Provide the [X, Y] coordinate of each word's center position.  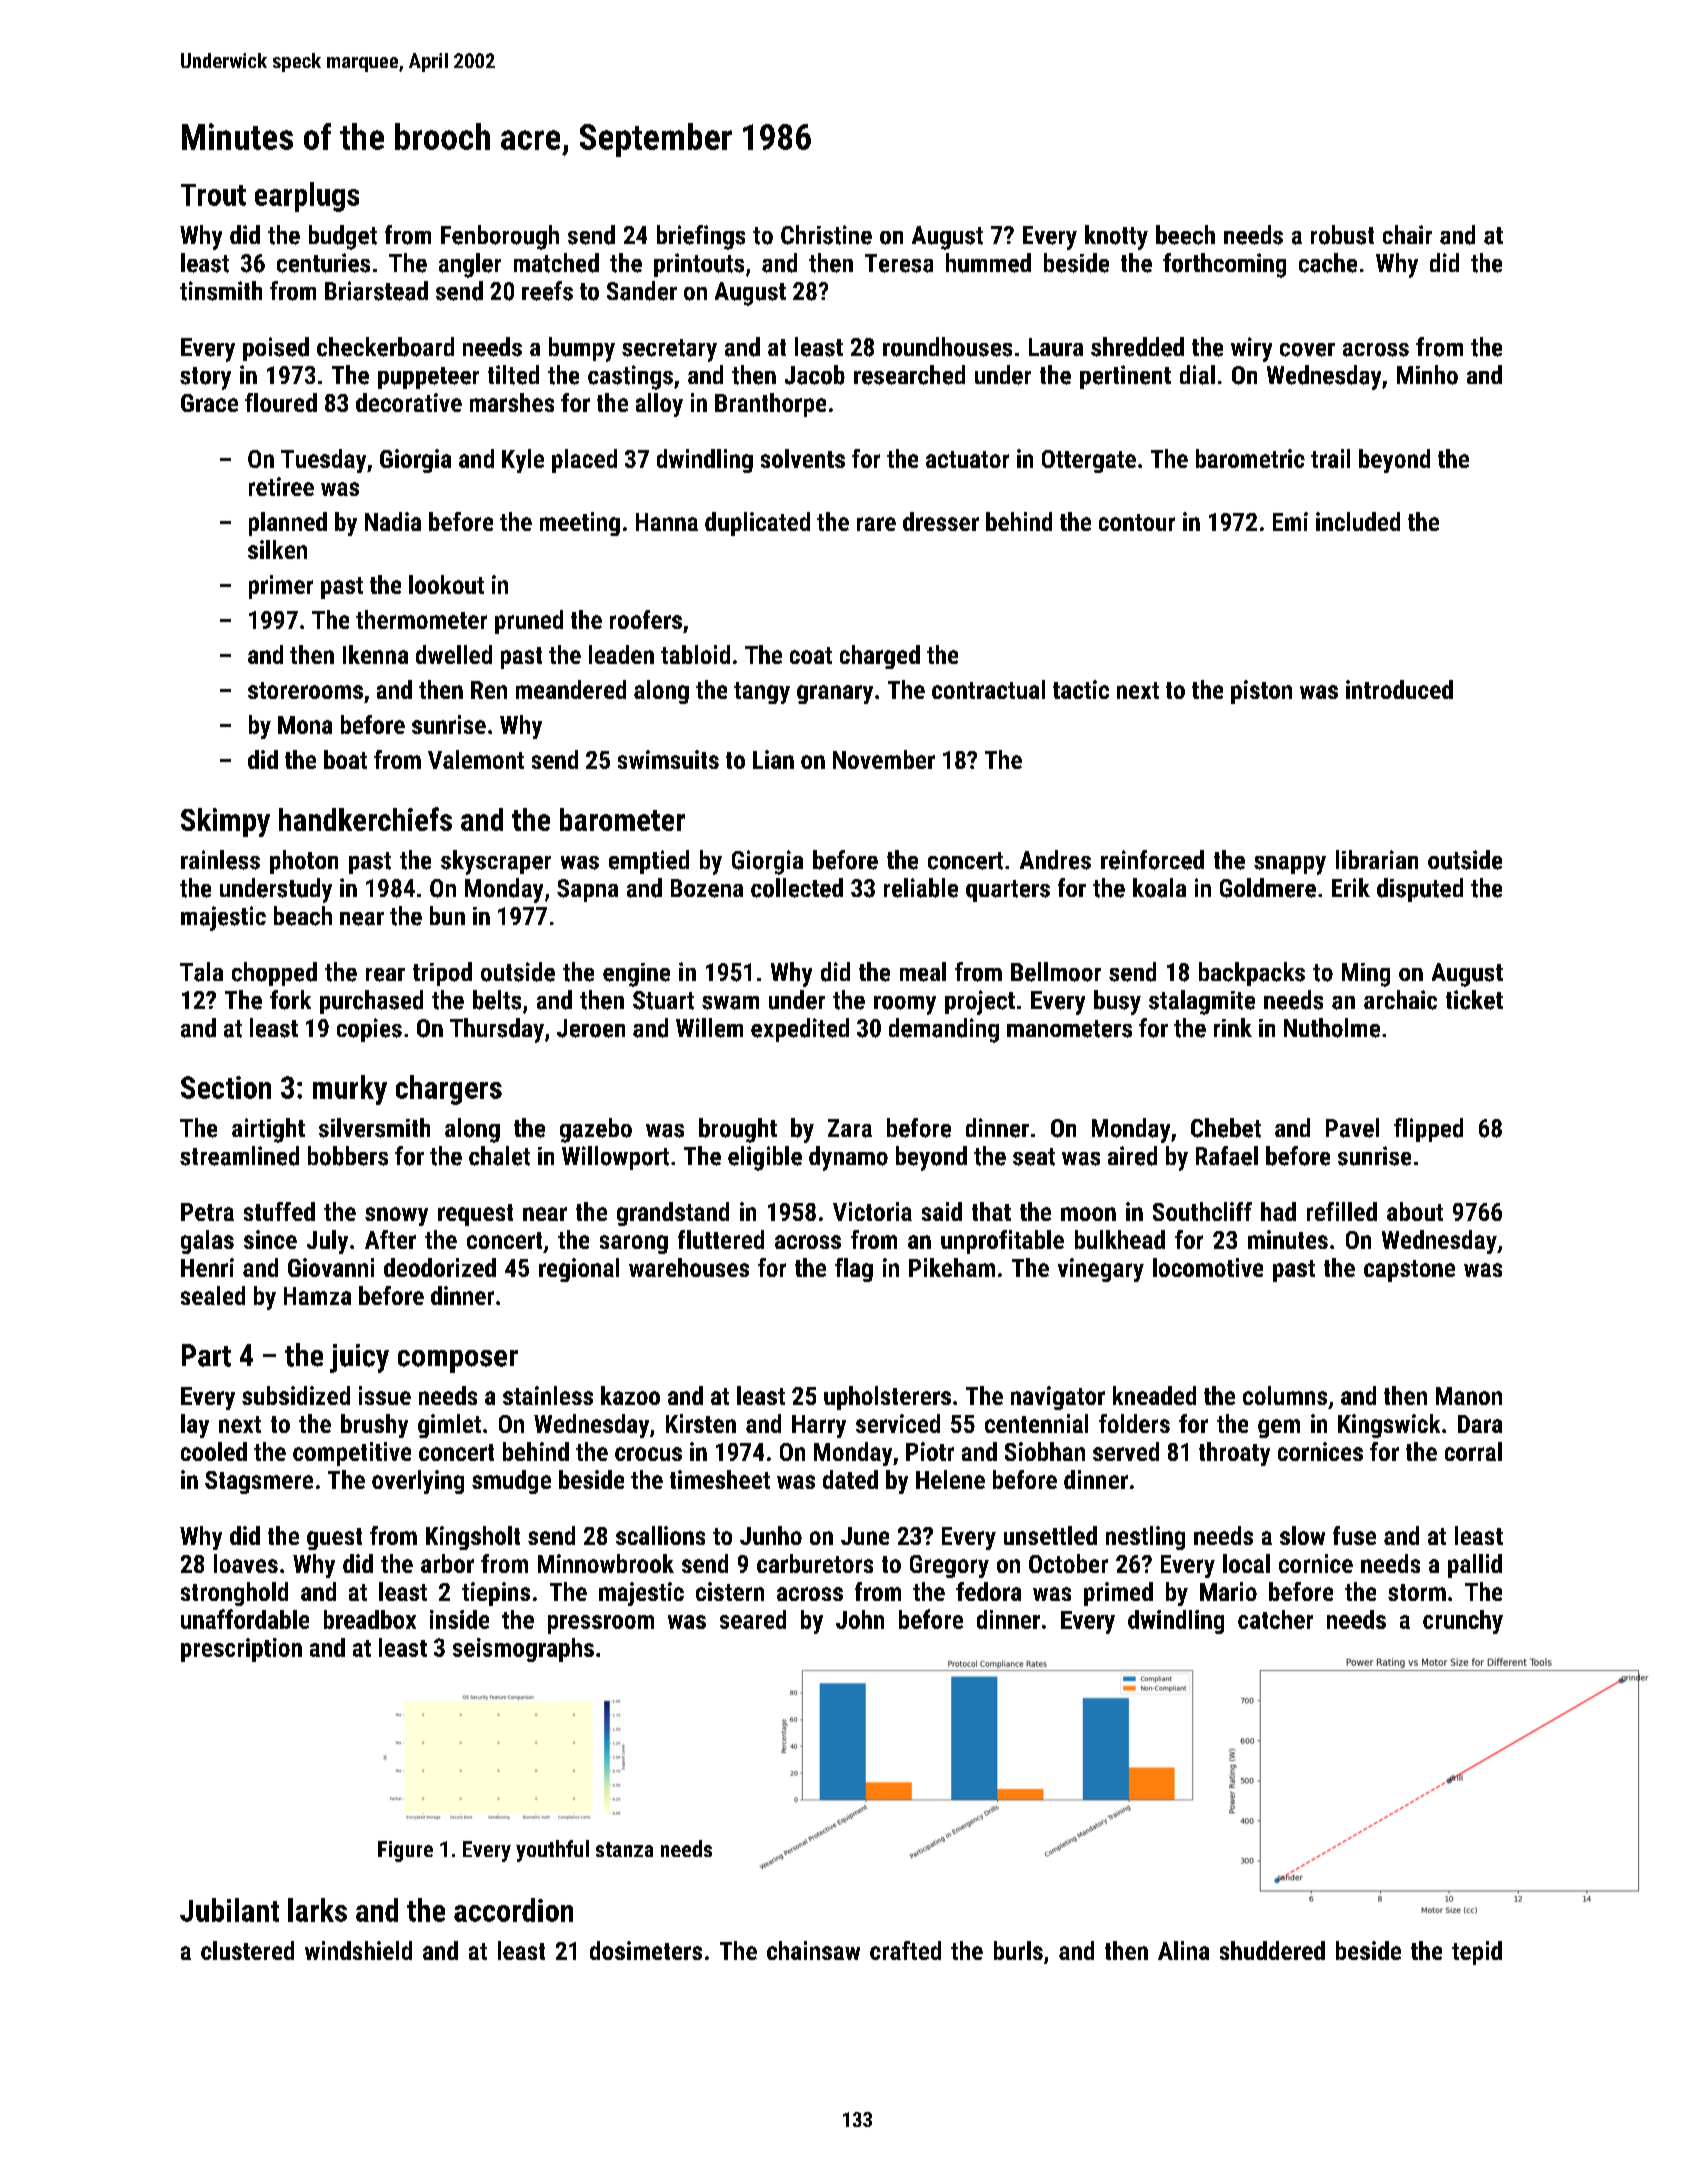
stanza [624, 1849]
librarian [1377, 859]
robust [1342, 235]
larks [317, 1910]
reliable [921, 888]
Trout [213, 195]
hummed [988, 263]
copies [369, 1030]
